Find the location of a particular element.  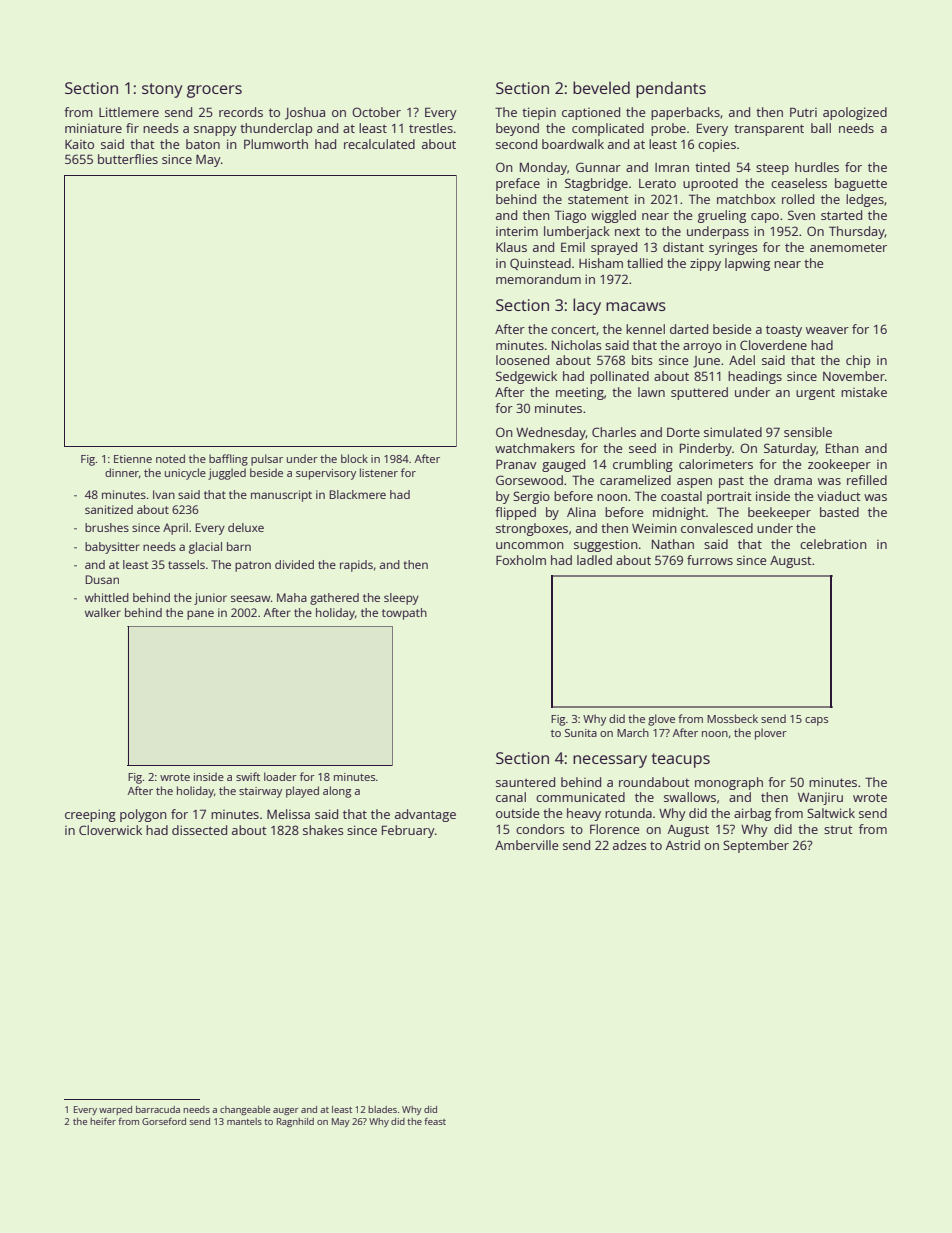

pane is located at coordinates (200, 615).
